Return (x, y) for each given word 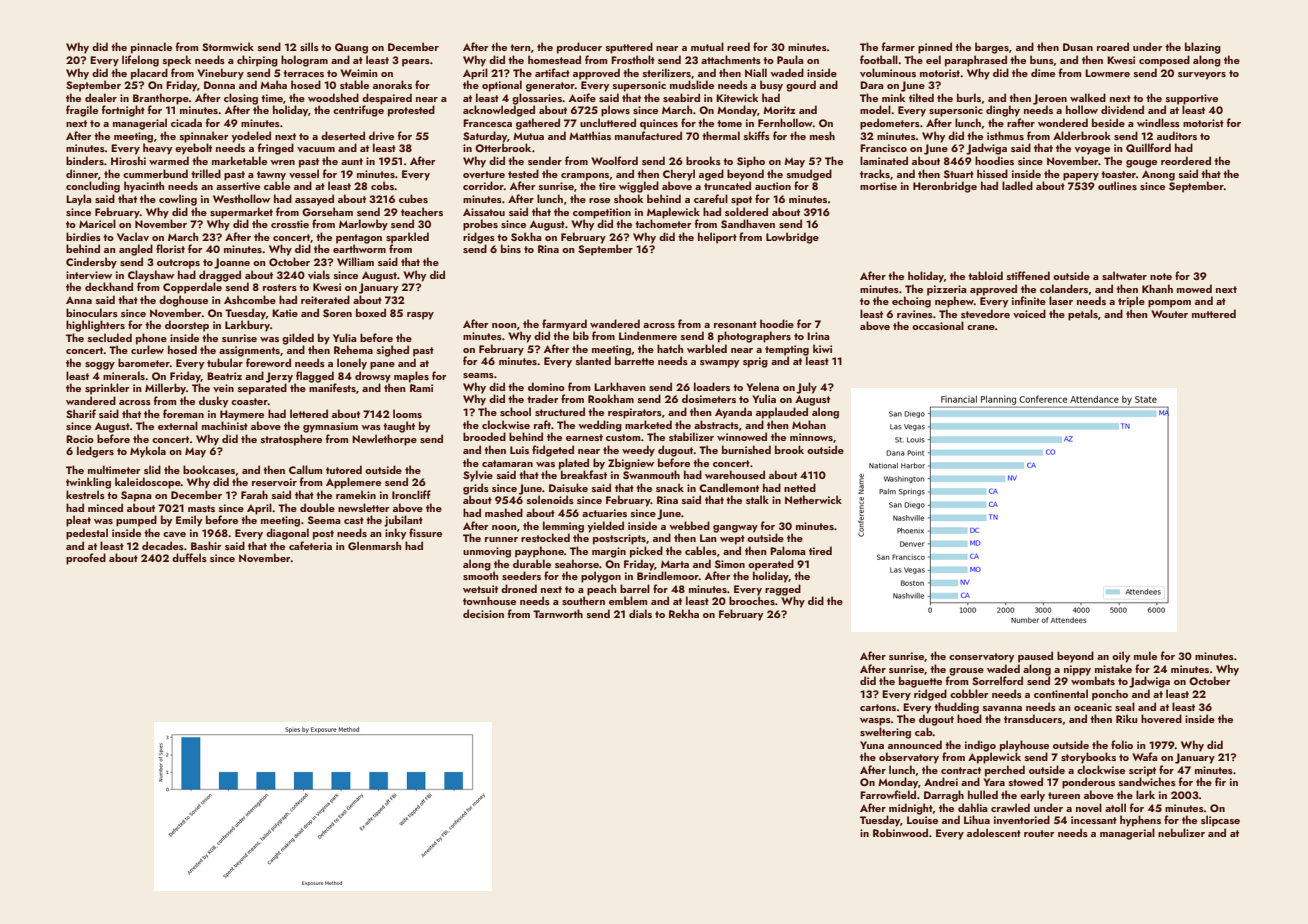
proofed (86, 559)
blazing (1203, 48)
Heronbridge (945, 187)
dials (640, 613)
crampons (585, 177)
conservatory (981, 658)
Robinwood (900, 832)
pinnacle (151, 48)
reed (738, 46)
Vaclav (133, 236)
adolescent (994, 832)
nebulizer (1181, 832)
